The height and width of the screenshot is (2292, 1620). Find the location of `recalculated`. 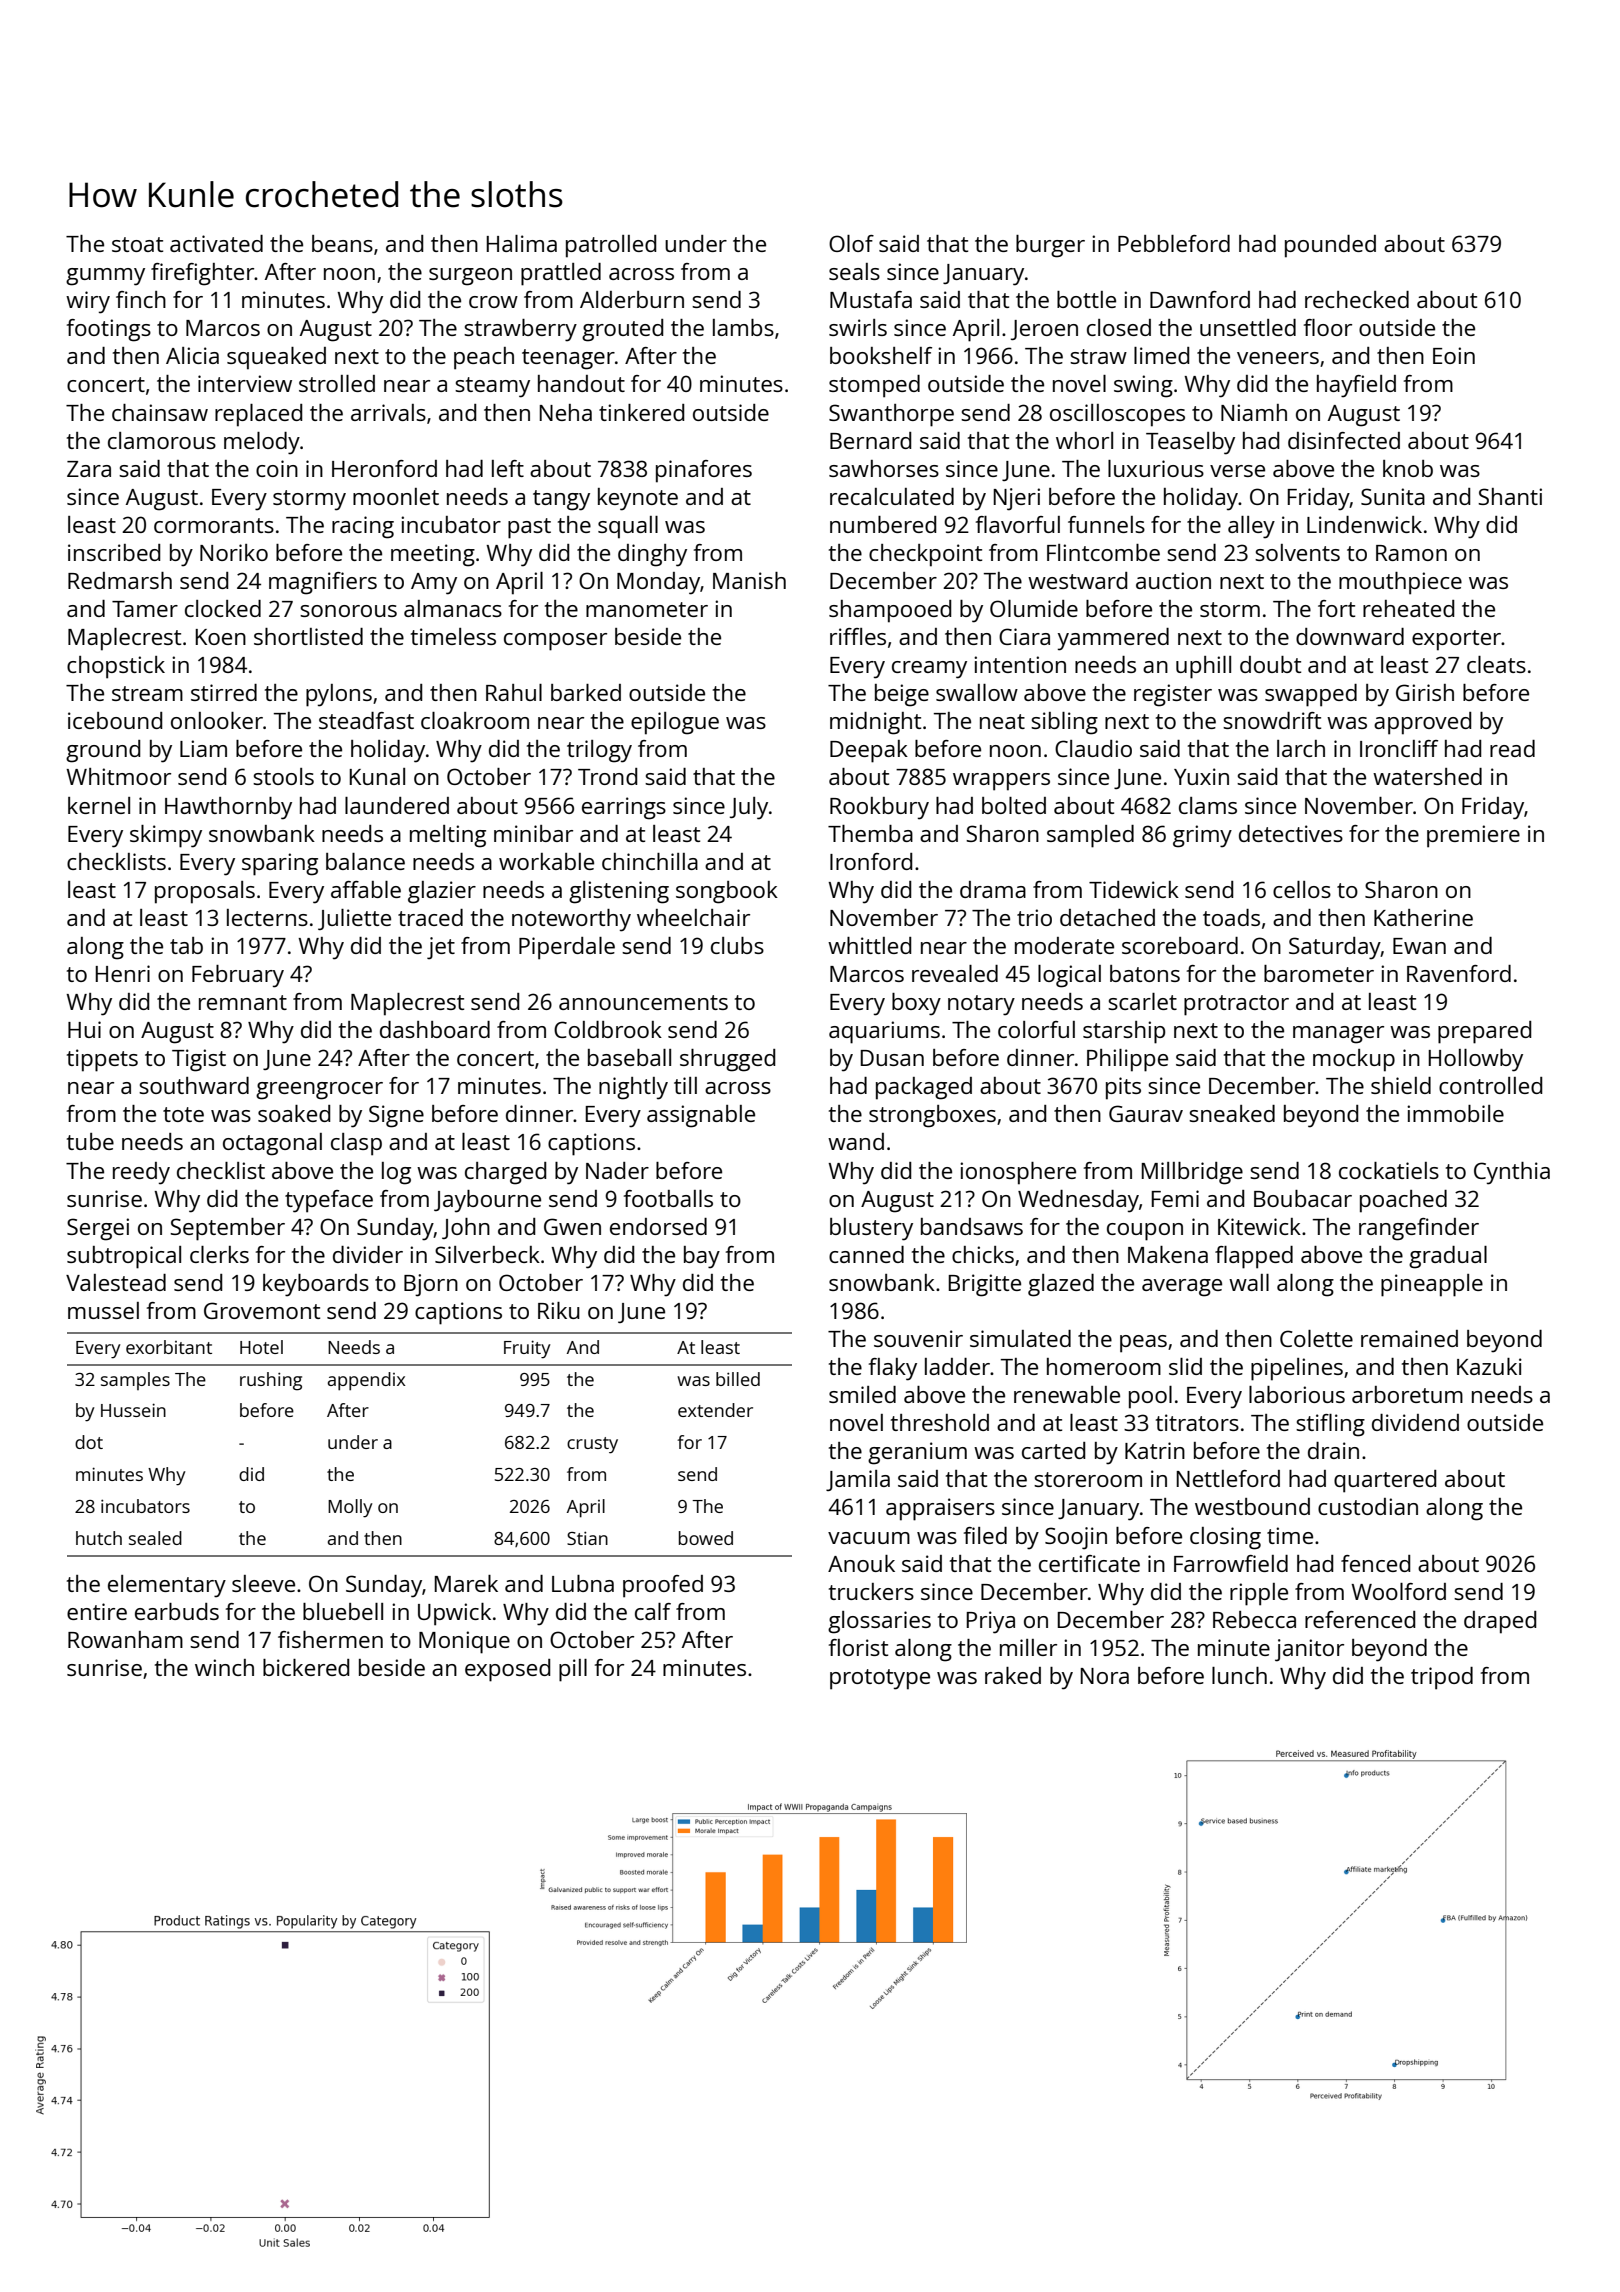

recalculated is located at coordinates (892, 496).
